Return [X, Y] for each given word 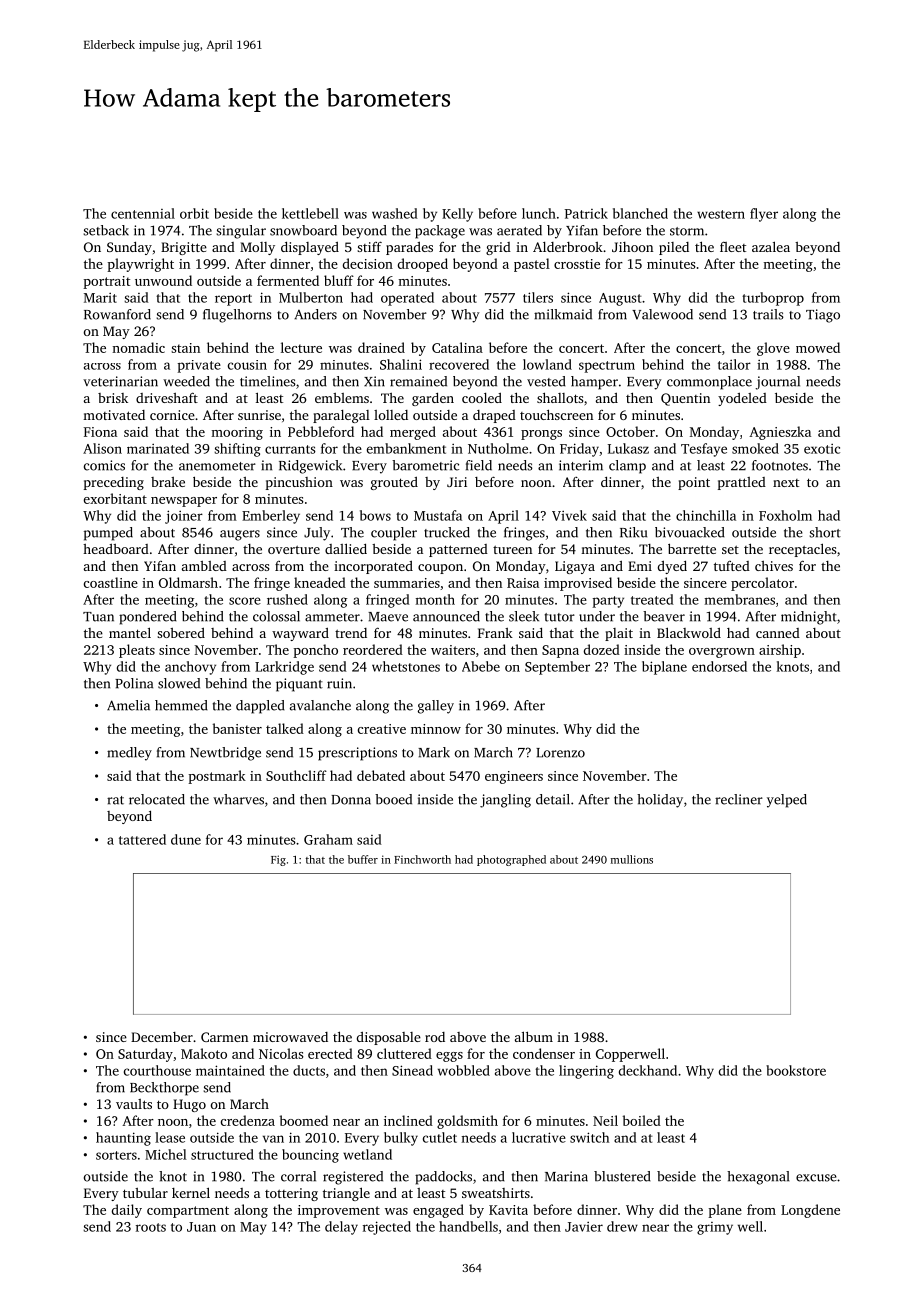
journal [777, 383]
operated [407, 299]
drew [622, 1226]
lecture [301, 347]
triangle [346, 1194]
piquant [299, 685]
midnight [809, 618]
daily [127, 1211]
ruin [339, 683]
